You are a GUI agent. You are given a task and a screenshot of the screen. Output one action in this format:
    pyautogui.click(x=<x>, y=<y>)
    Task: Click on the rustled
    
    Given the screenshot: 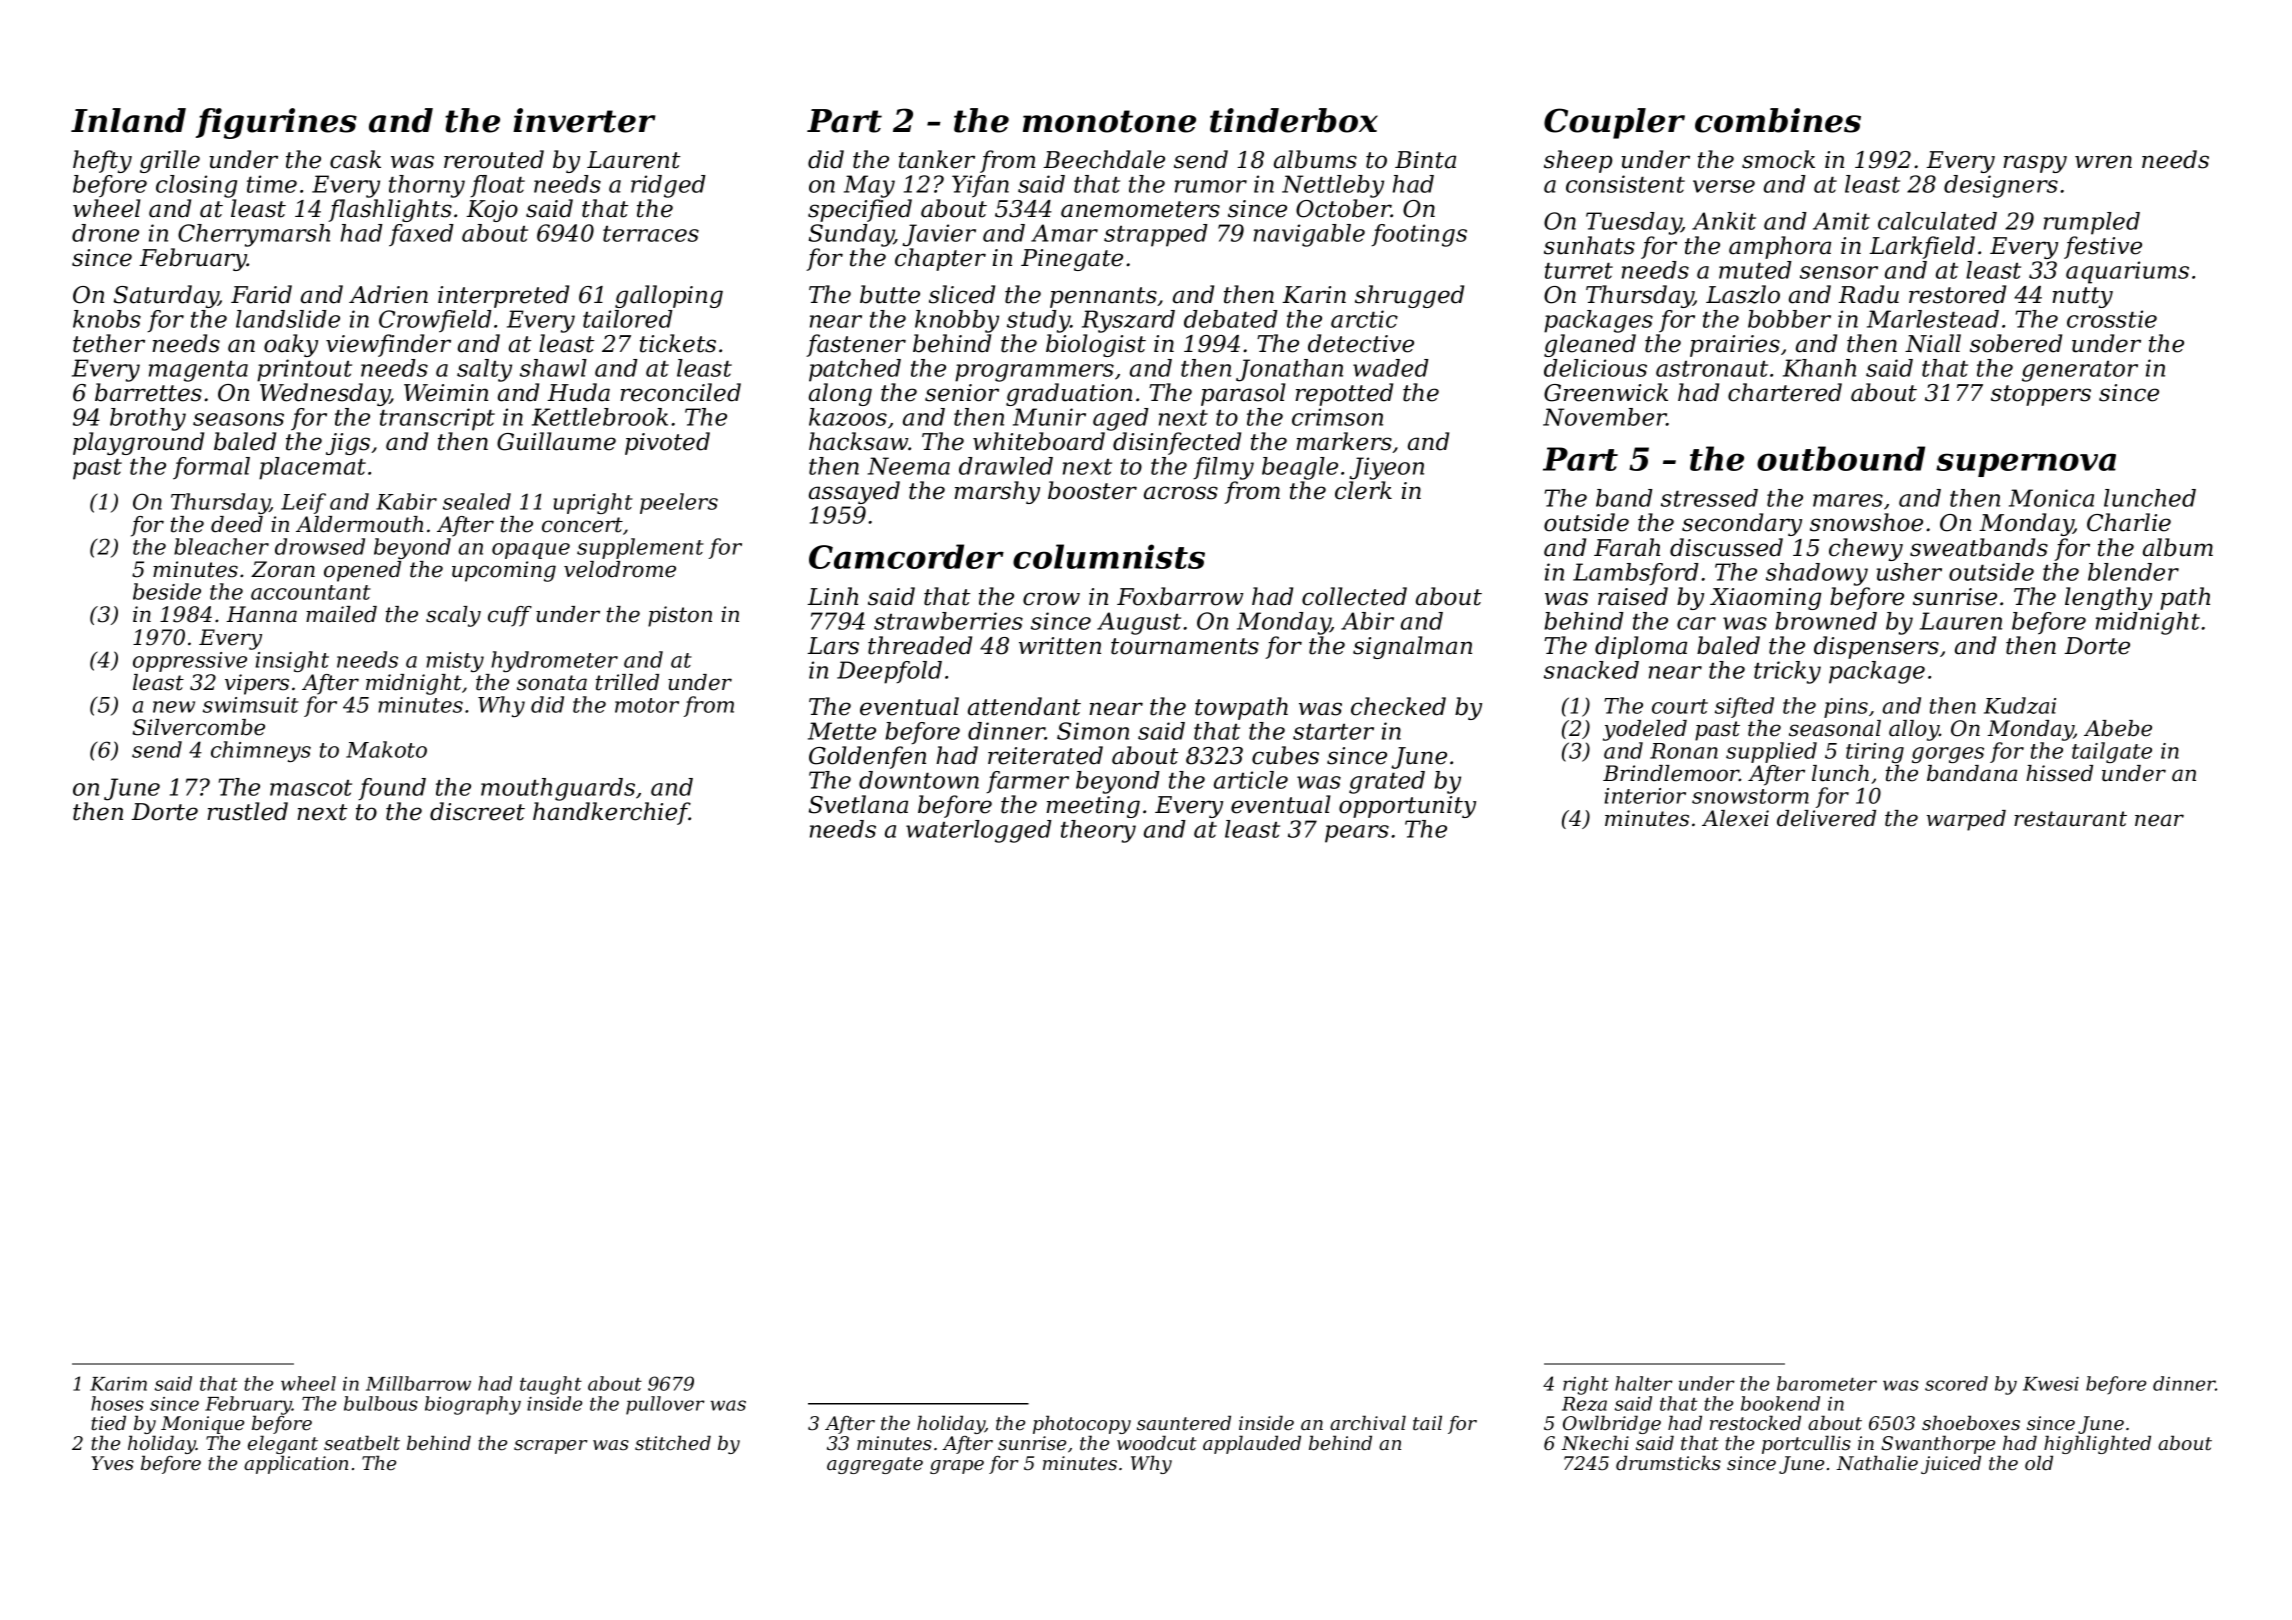 What is the action you would take?
    pyautogui.click(x=247, y=811)
